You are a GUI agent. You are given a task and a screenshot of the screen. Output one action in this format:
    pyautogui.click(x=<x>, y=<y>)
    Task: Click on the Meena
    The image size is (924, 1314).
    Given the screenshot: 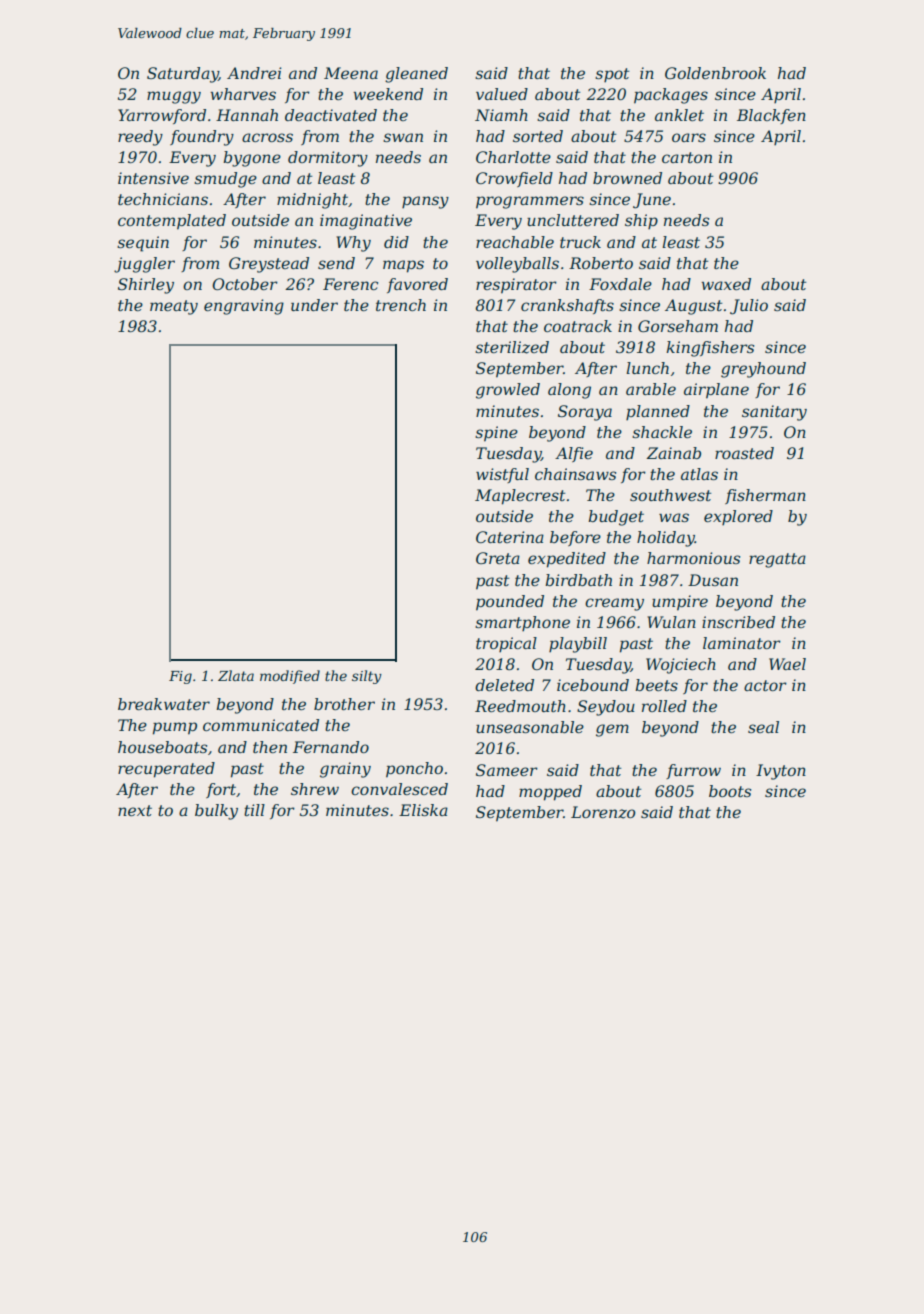 What is the action you would take?
    pyautogui.click(x=351, y=73)
